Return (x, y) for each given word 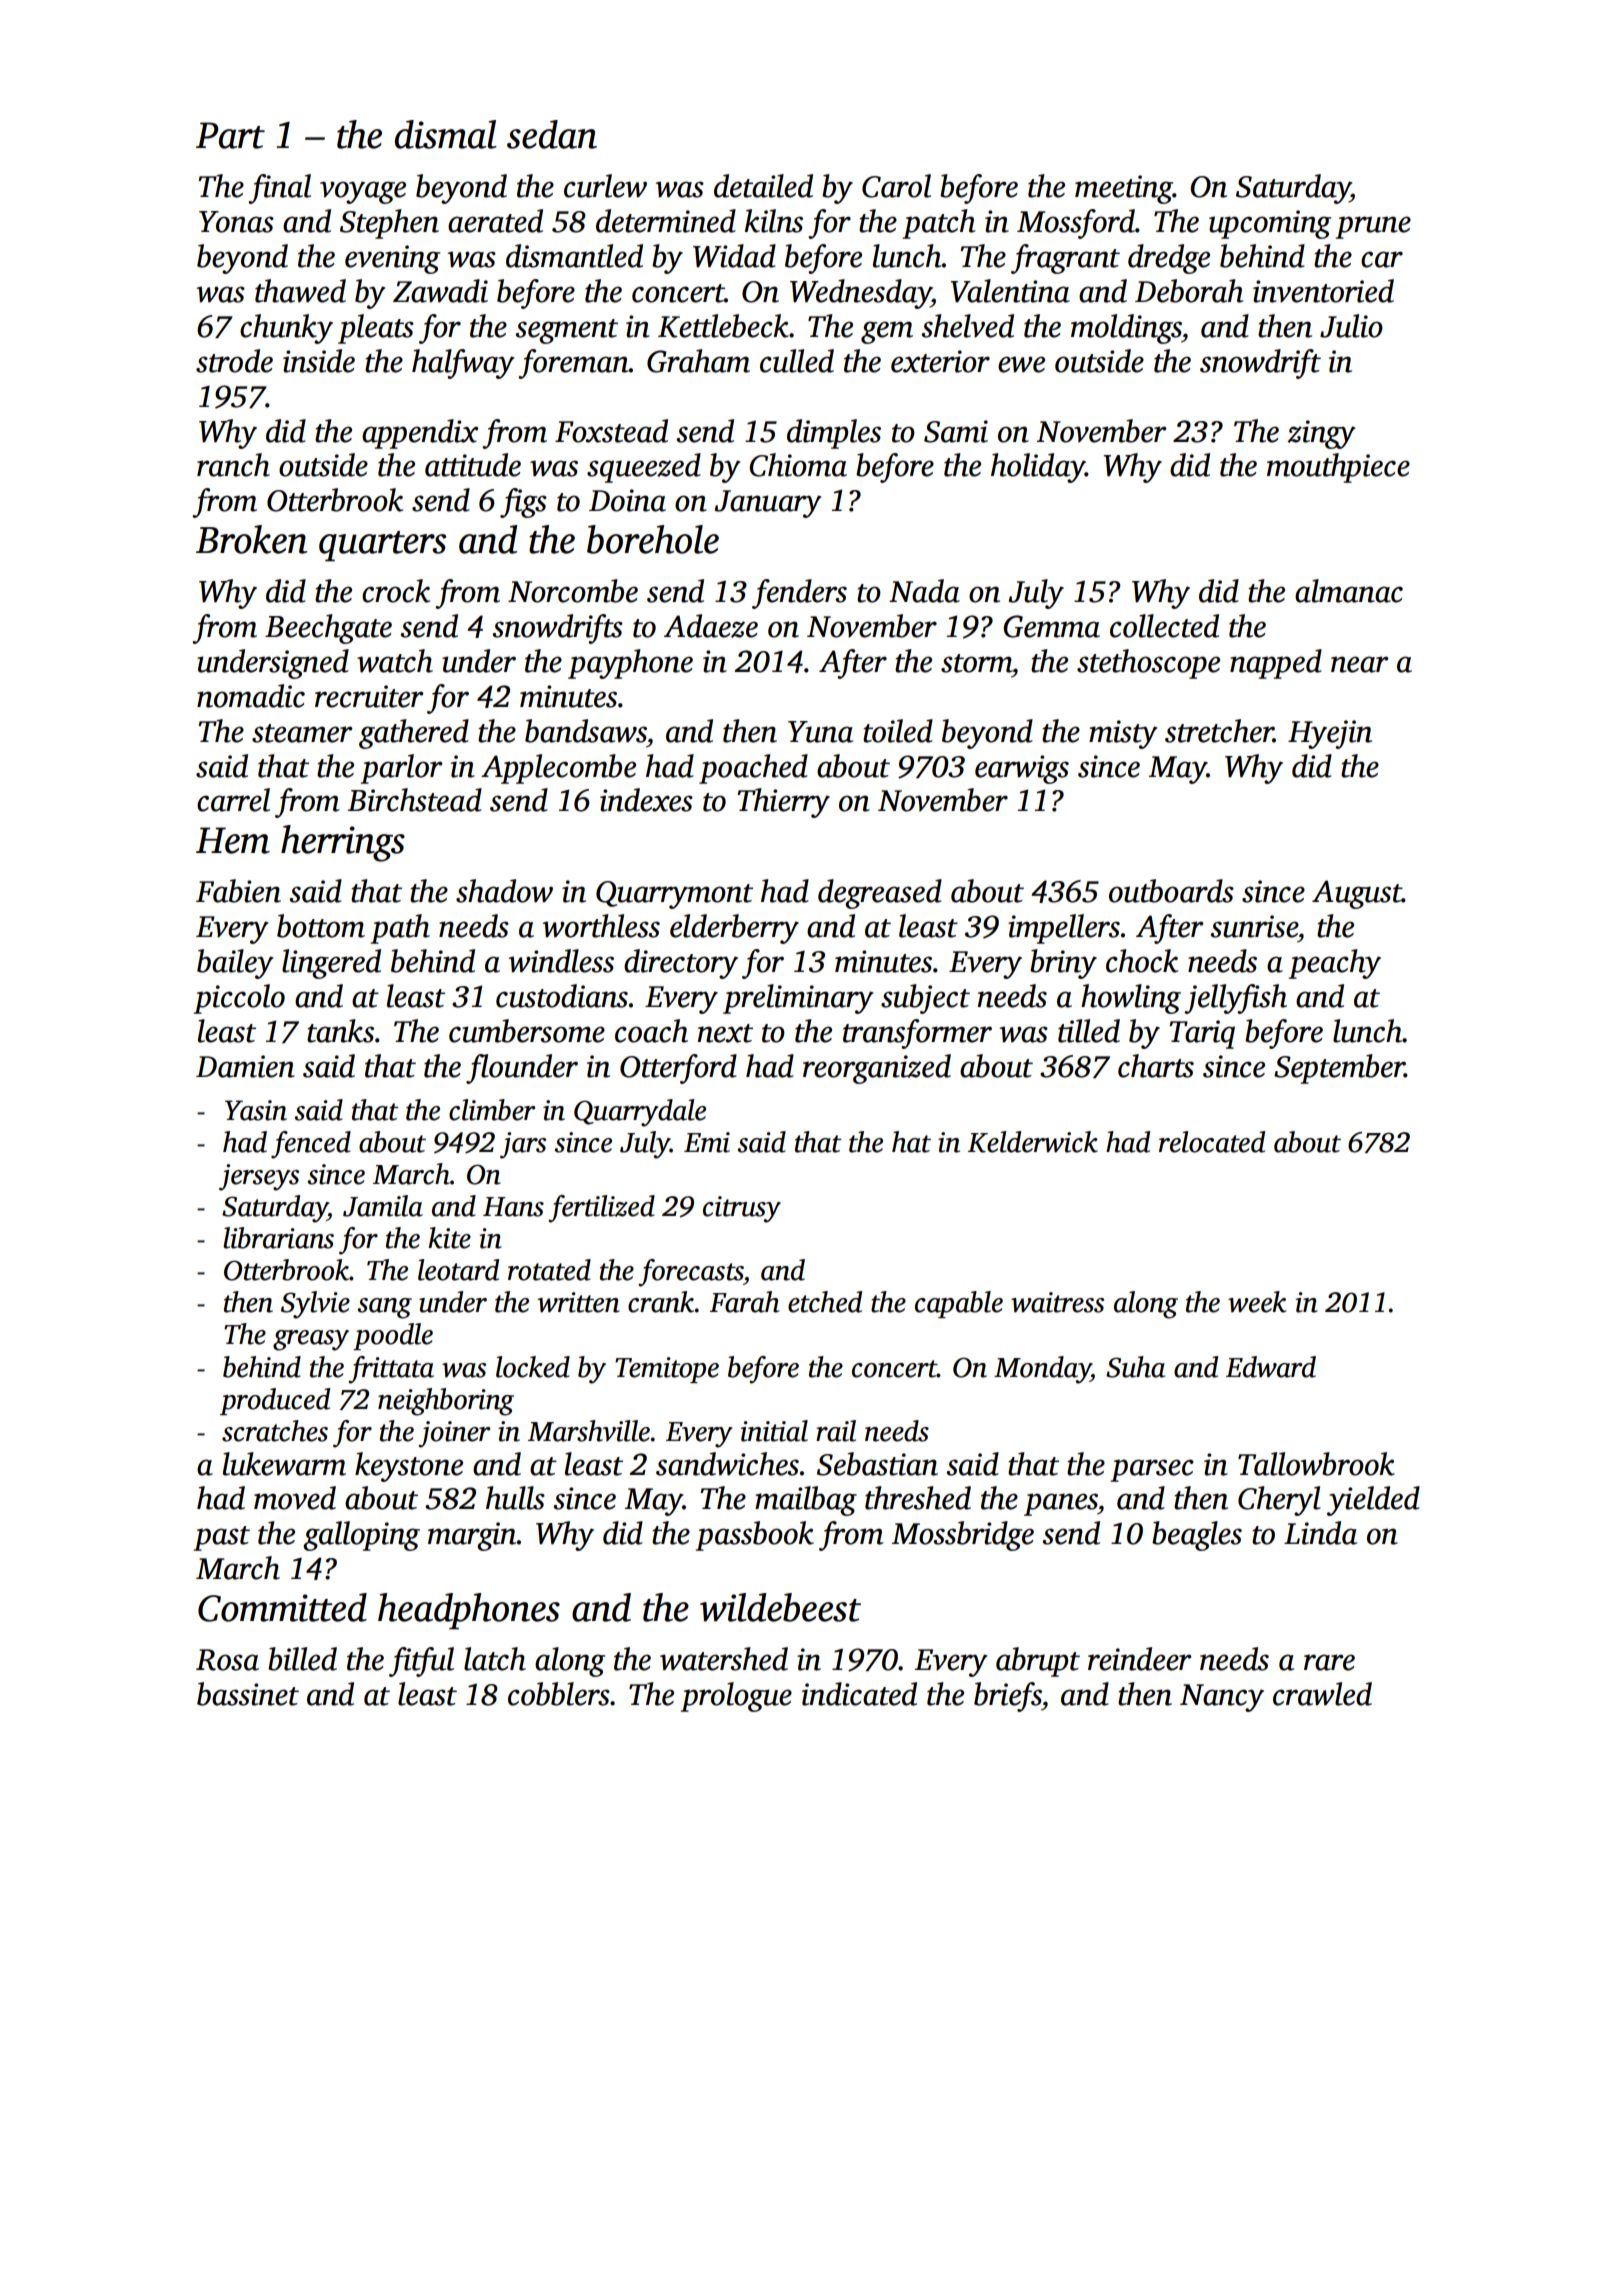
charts (1156, 1066)
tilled (1089, 1031)
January (768, 504)
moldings (1126, 329)
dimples (834, 434)
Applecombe (558, 769)
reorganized (877, 1069)
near (1360, 664)
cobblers (559, 1694)
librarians (278, 1238)
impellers (1064, 929)
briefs (1008, 1697)
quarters (382, 546)
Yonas (236, 222)
